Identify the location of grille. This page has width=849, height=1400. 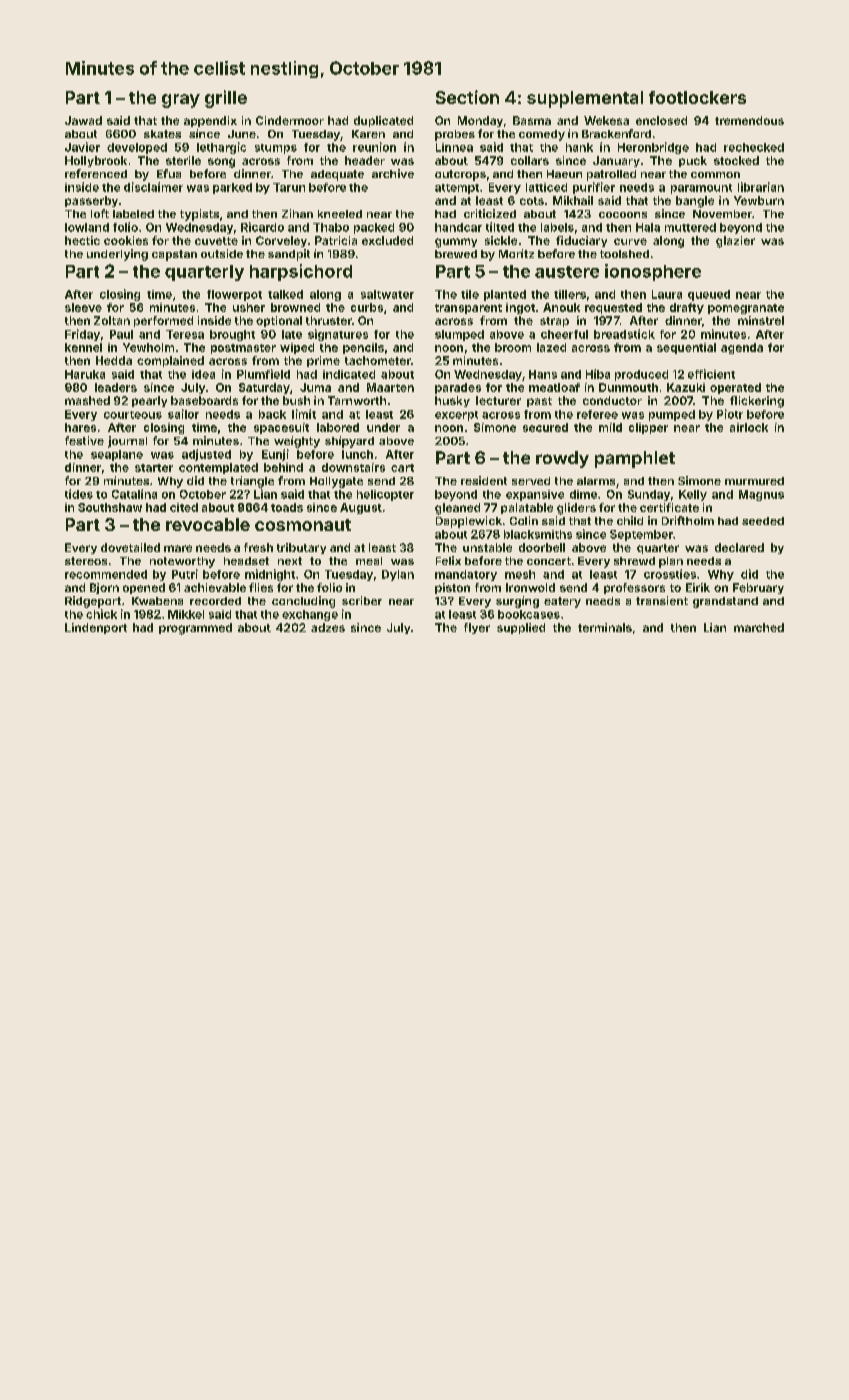
(226, 99).
